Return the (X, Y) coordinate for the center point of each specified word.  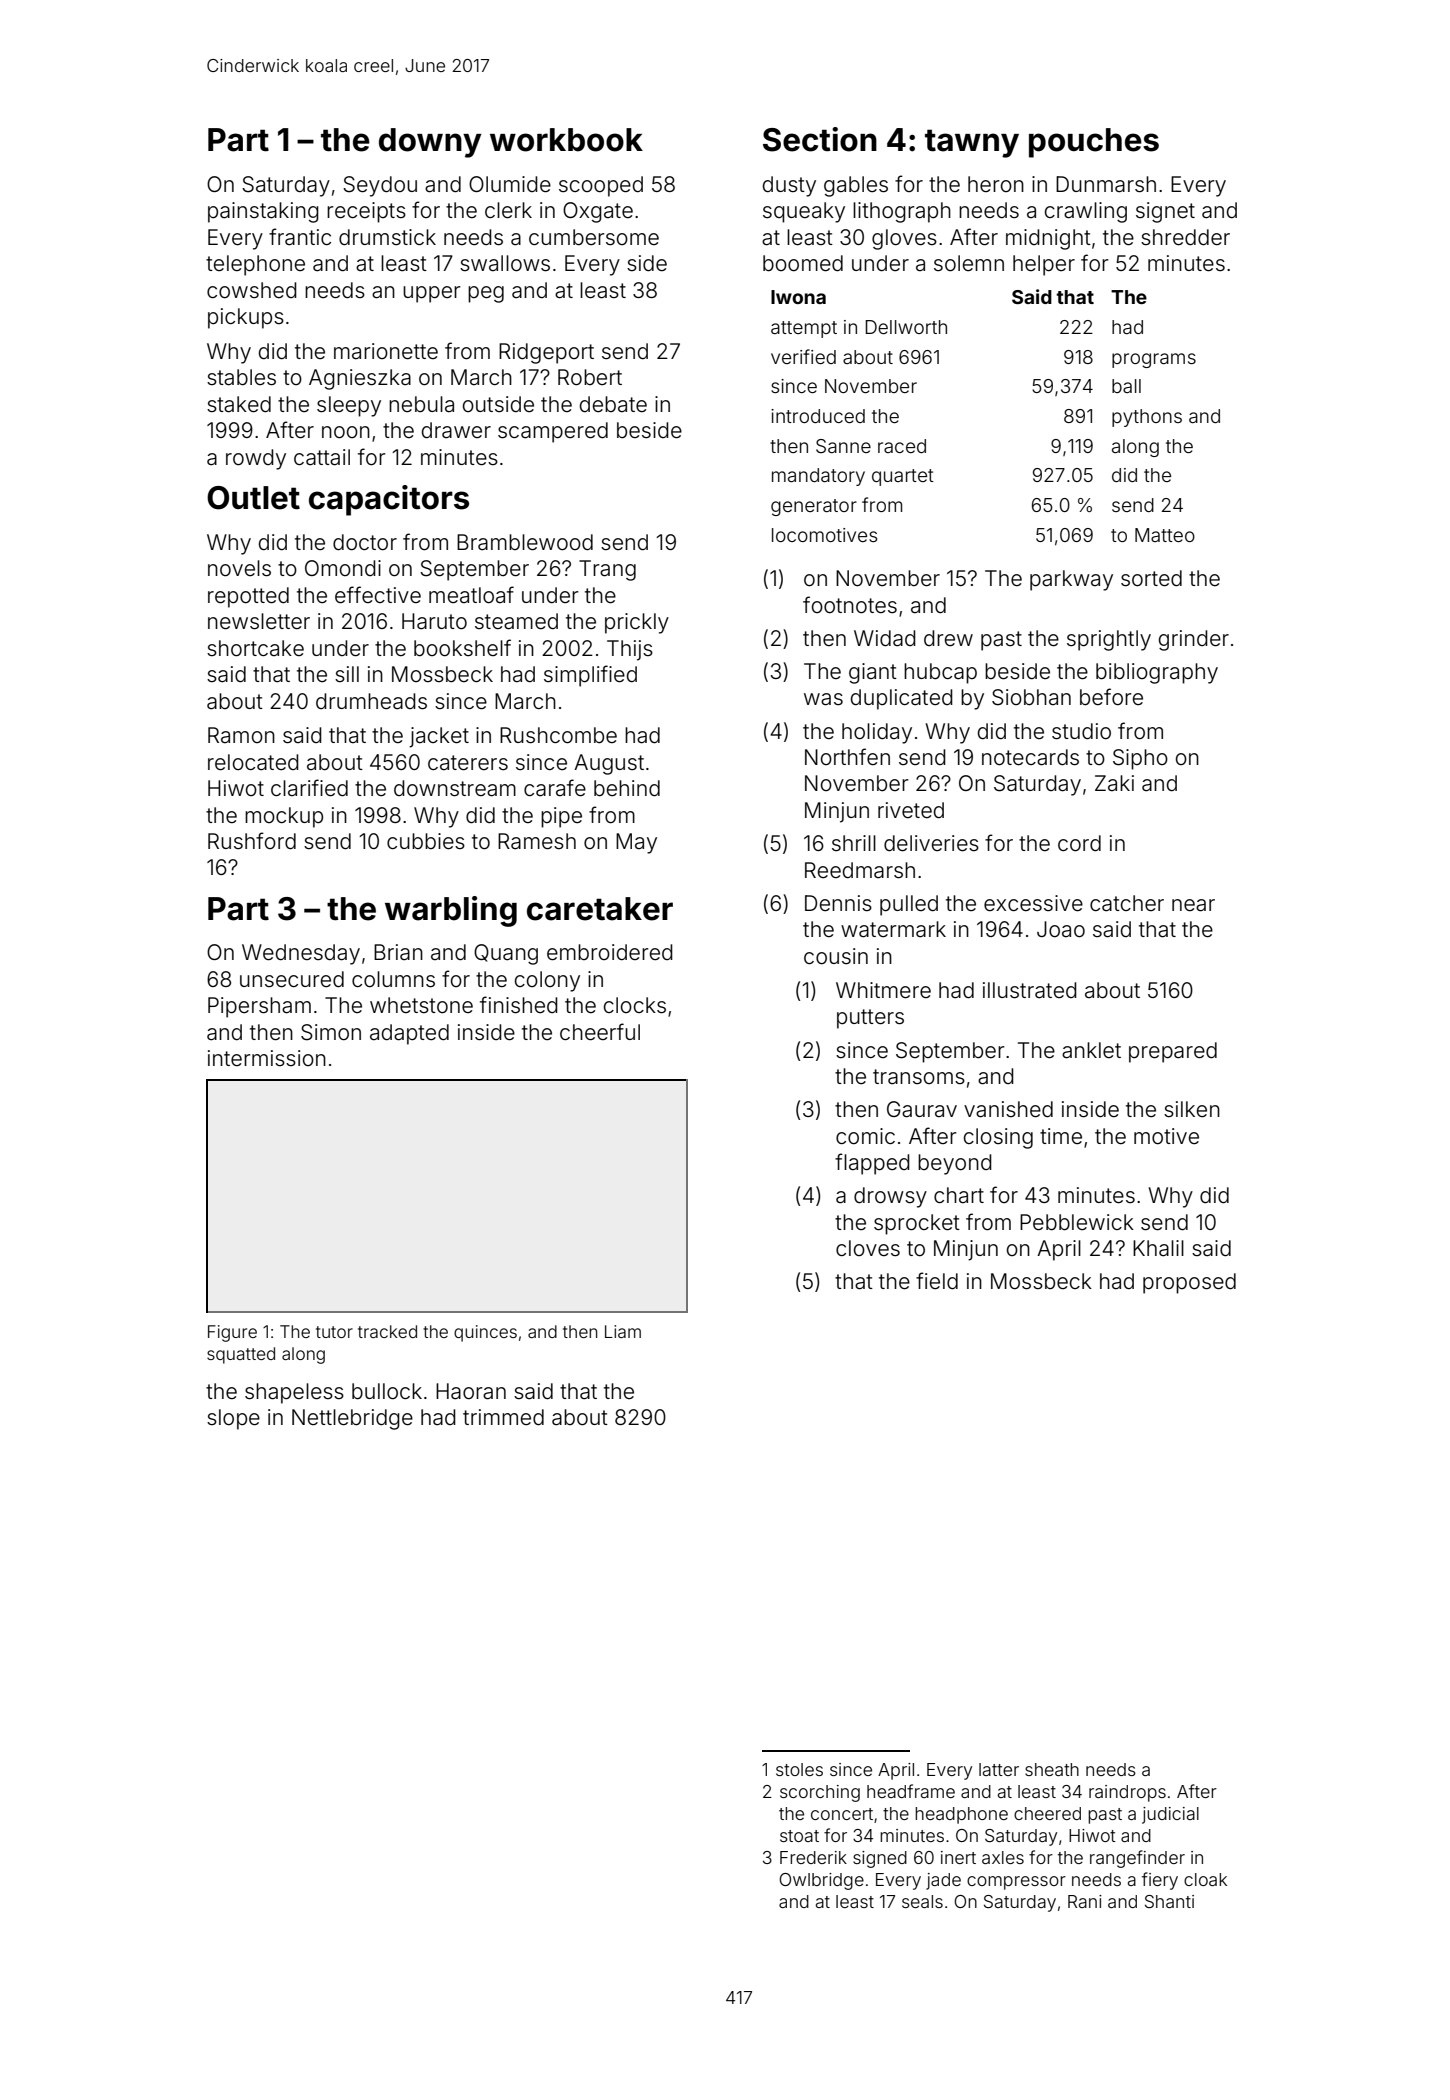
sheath (1052, 1769)
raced (902, 446)
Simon (331, 1032)
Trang (607, 570)
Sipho (1140, 759)
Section (820, 139)
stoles (799, 1769)
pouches (1094, 143)
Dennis (838, 903)
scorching (820, 1793)
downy (430, 143)
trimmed (503, 1417)
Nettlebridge (352, 1419)
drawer (456, 430)
